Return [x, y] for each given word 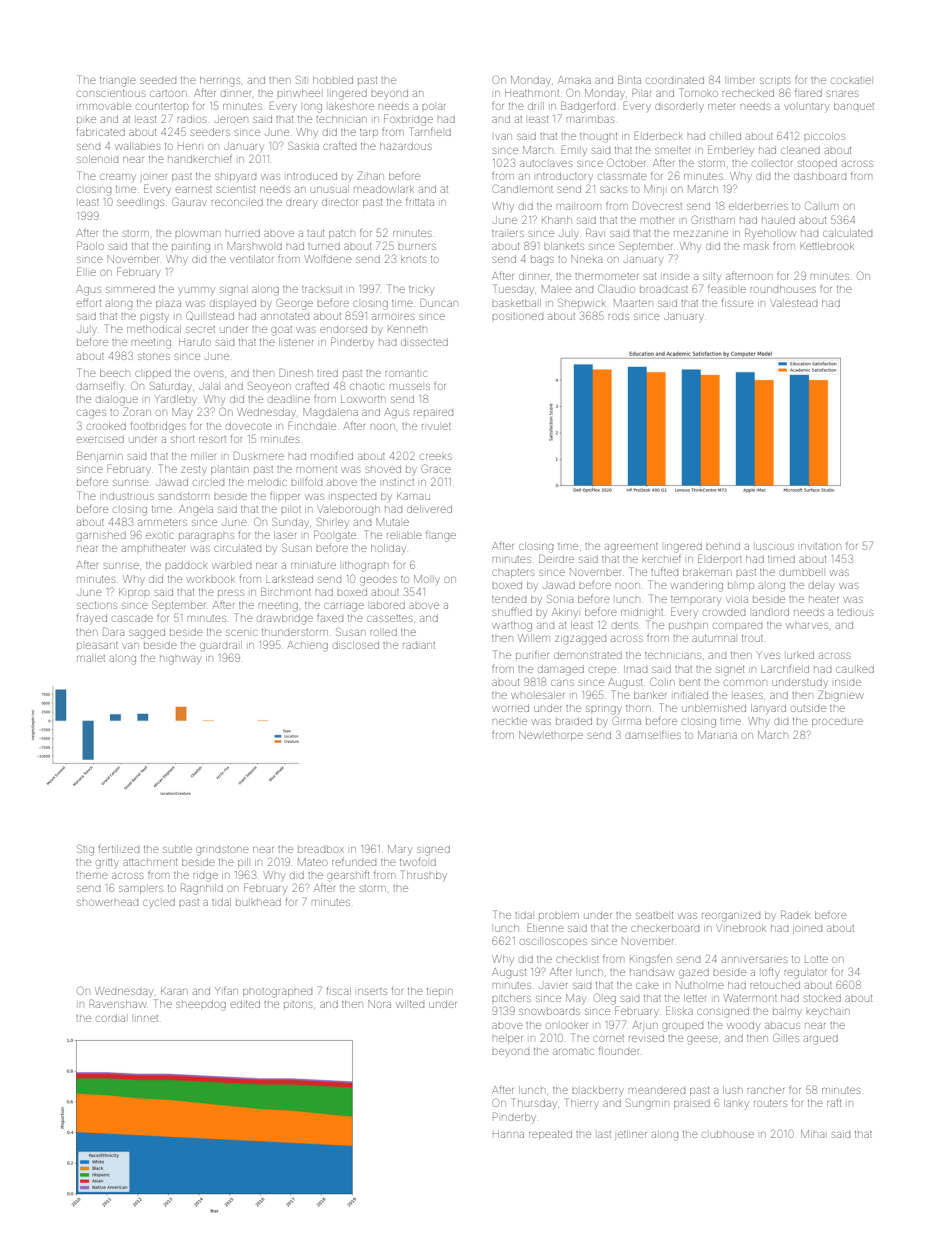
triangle [118, 82]
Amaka [574, 80]
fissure [738, 302]
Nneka [586, 259]
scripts [775, 80]
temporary [696, 600]
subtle [177, 849]
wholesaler [537, 695]
